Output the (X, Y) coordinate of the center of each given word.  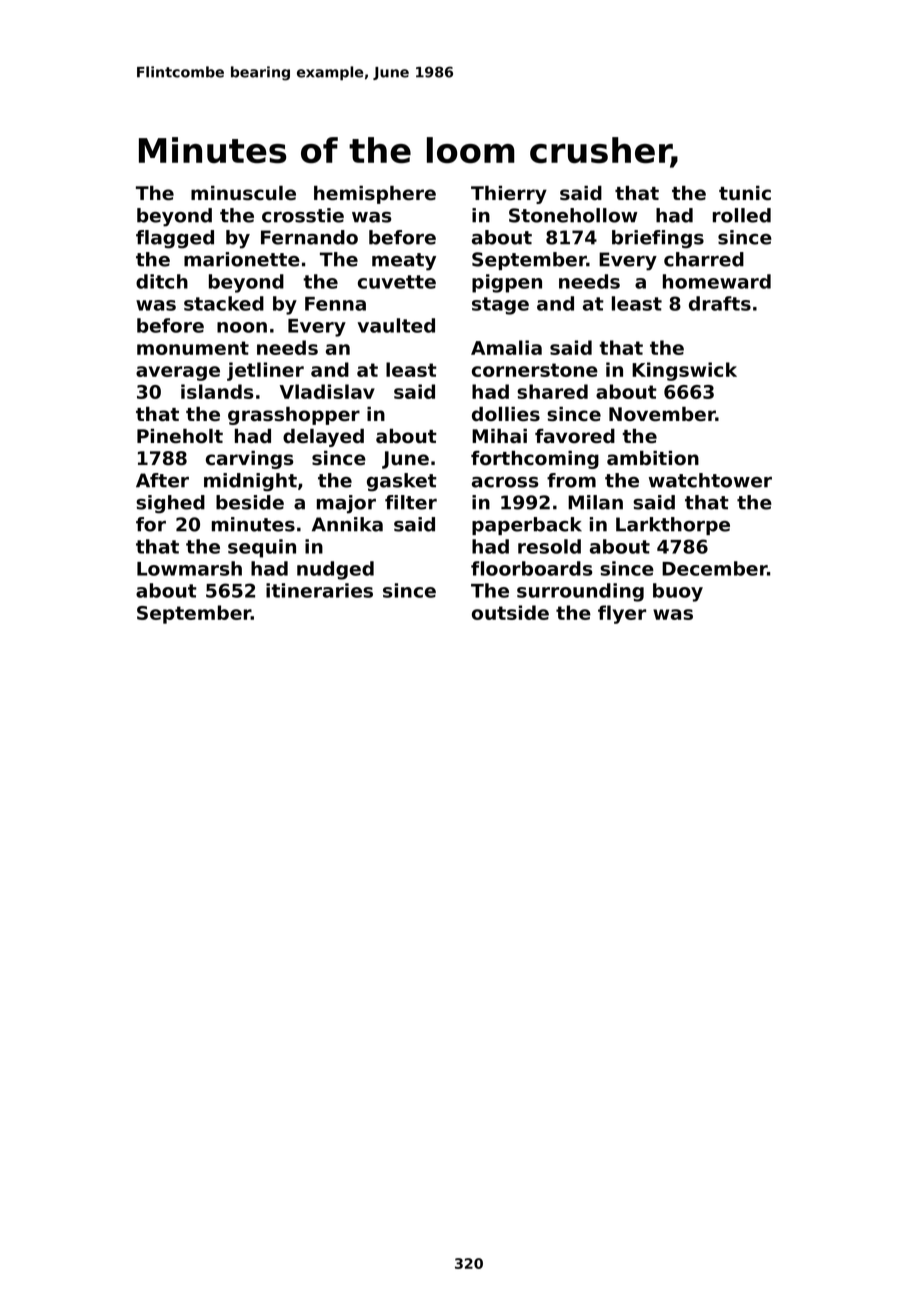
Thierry (509, 195)
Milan (595, 502)
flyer (622, 614)
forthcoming (535, 460)
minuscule (243, 193)
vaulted (396, 325)
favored (575, 436)
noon (242, 327)
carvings (249, 460)
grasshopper (294, 416)
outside (510, 612)
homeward (717, 281)
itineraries (319, 590)
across (505, 482)
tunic (745, 193)
